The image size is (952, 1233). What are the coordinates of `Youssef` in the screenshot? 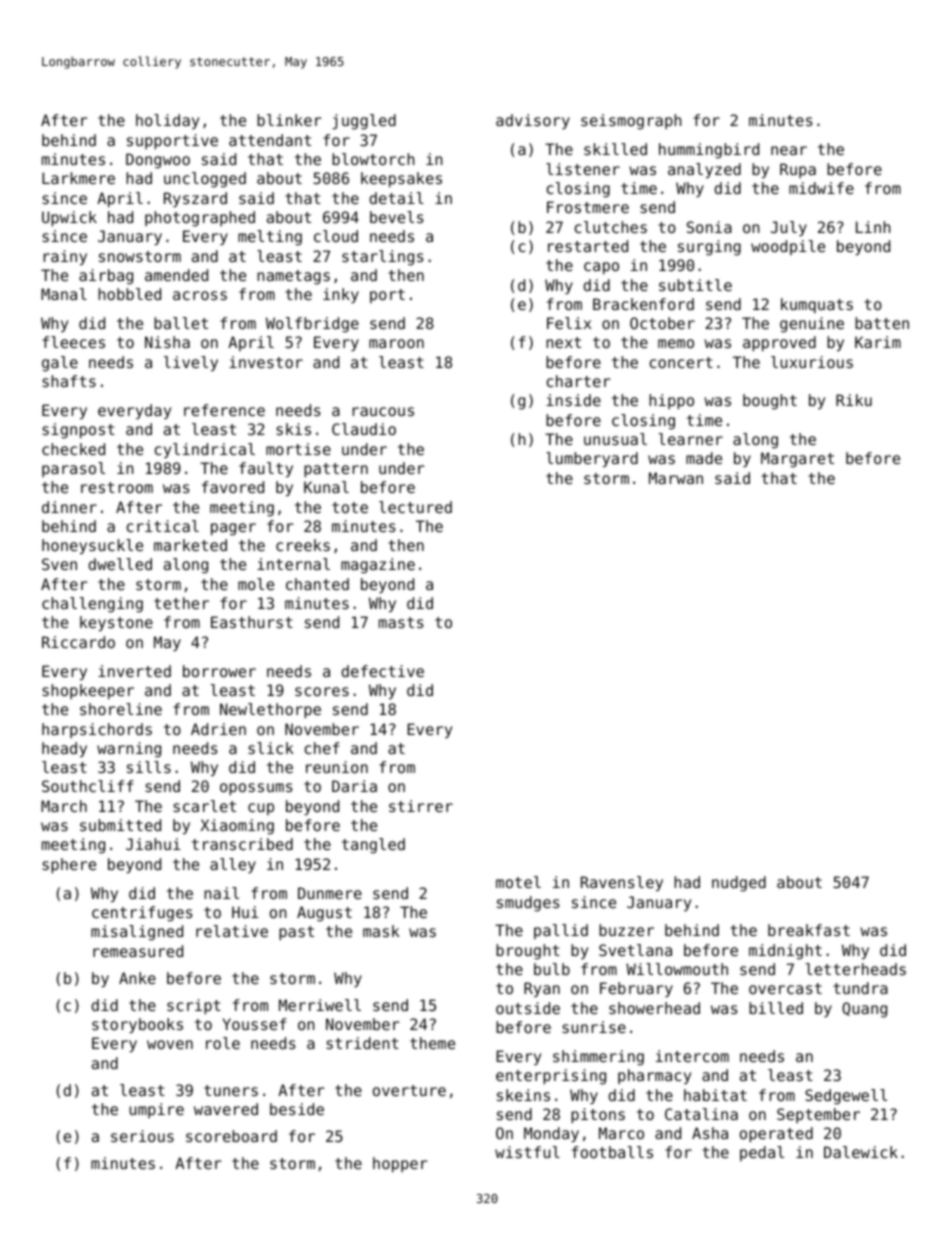 It's located at (255, 1024).
